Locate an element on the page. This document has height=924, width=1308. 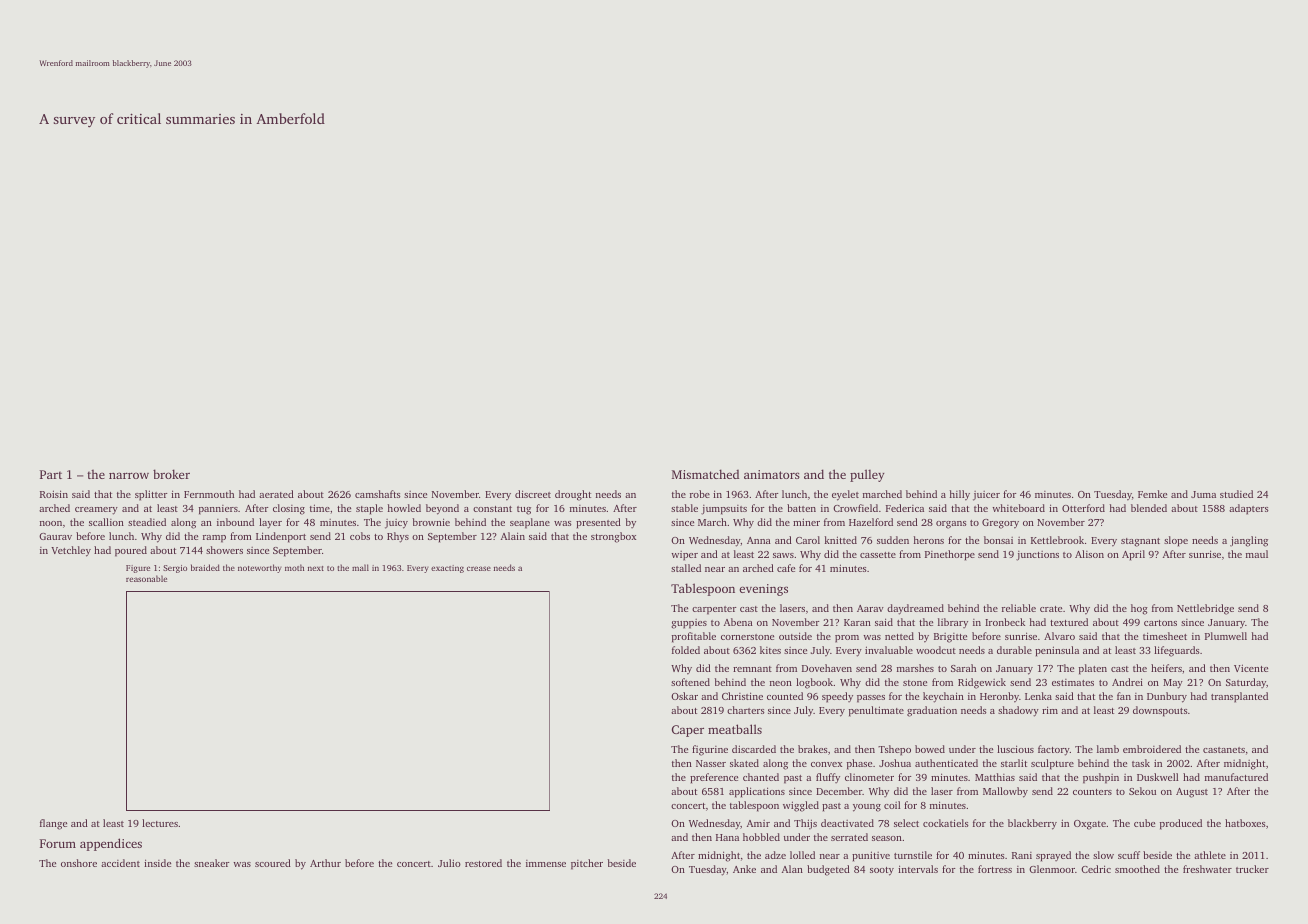
Mismatched is located at coordinates (705, 474).
